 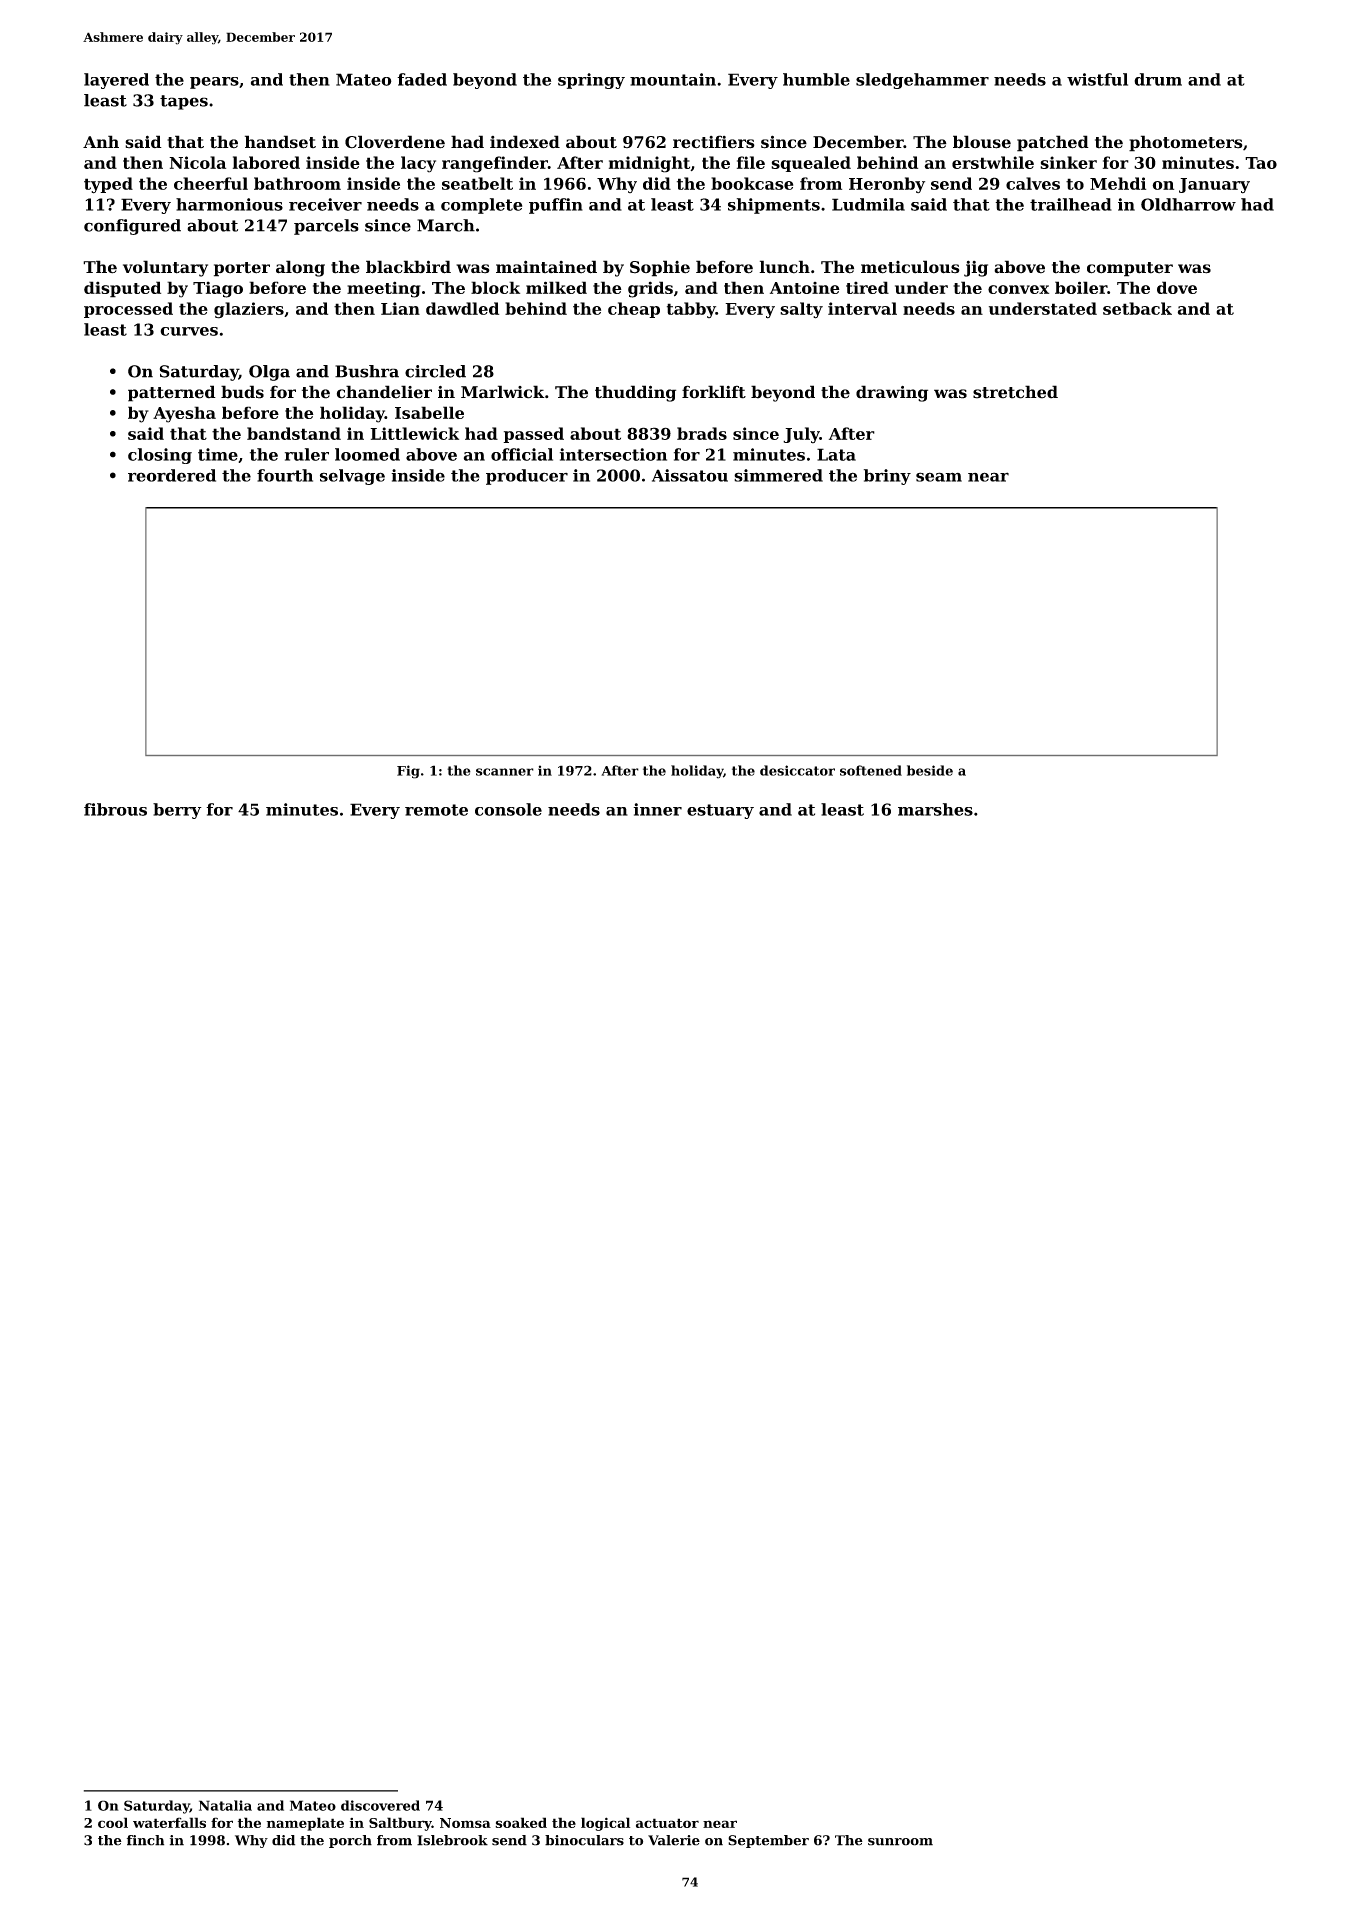 What do you see at coordinates (116, 81) in the page?
I see `layered` at bounding box center [116, 81].
